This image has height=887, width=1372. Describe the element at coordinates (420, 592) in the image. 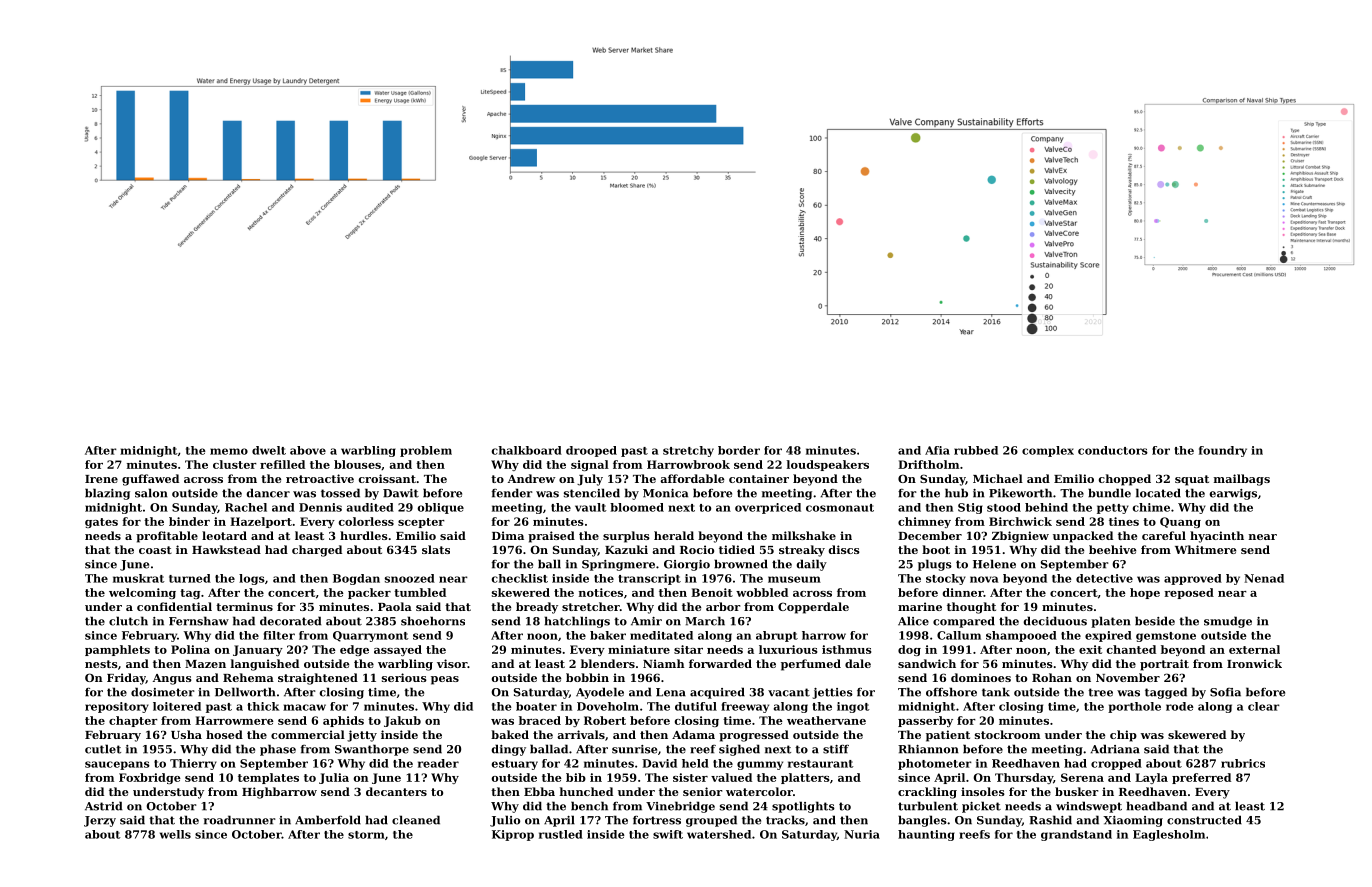

I see `tumbled` at that location.
